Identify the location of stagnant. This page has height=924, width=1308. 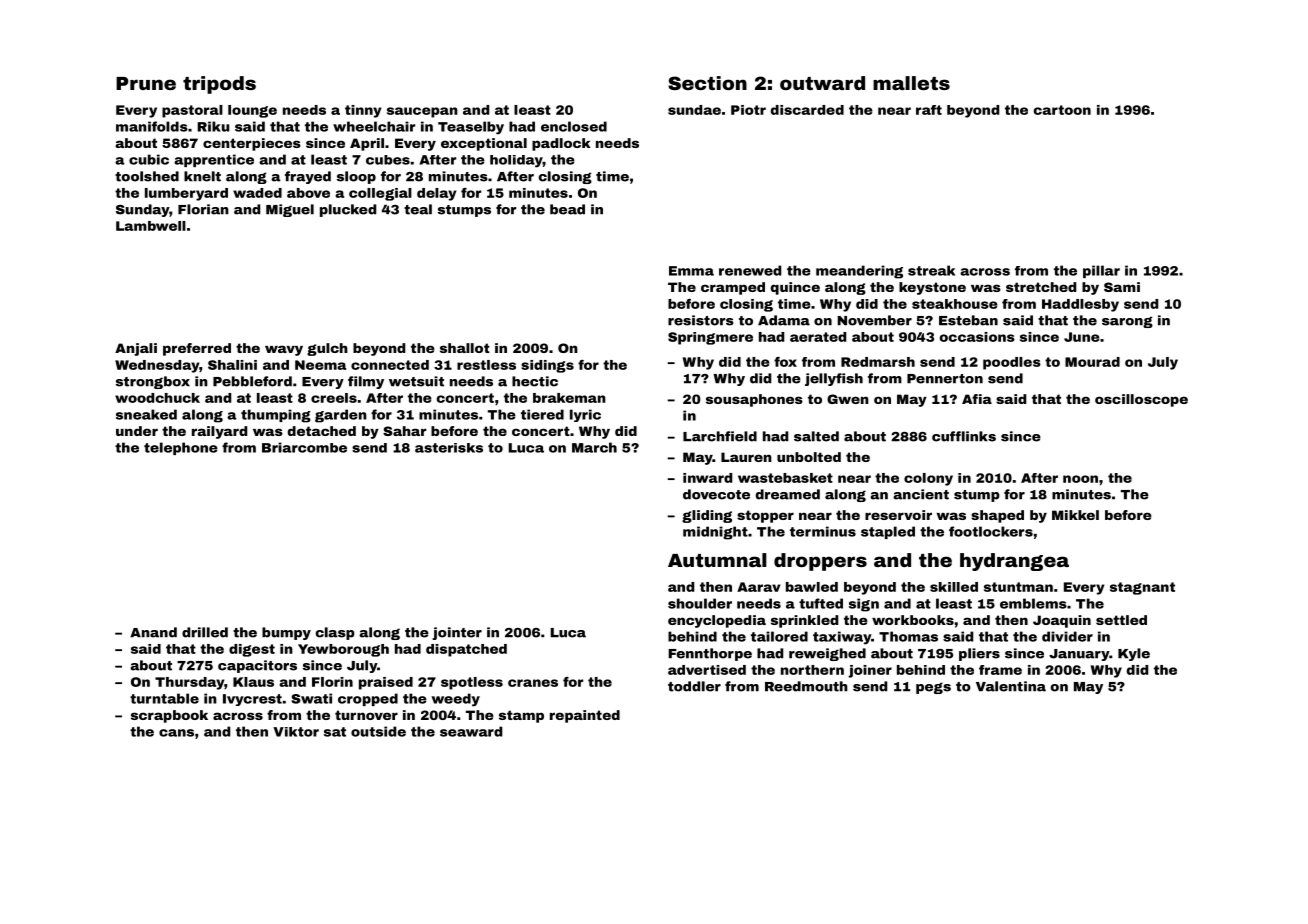
(1142, 588).
